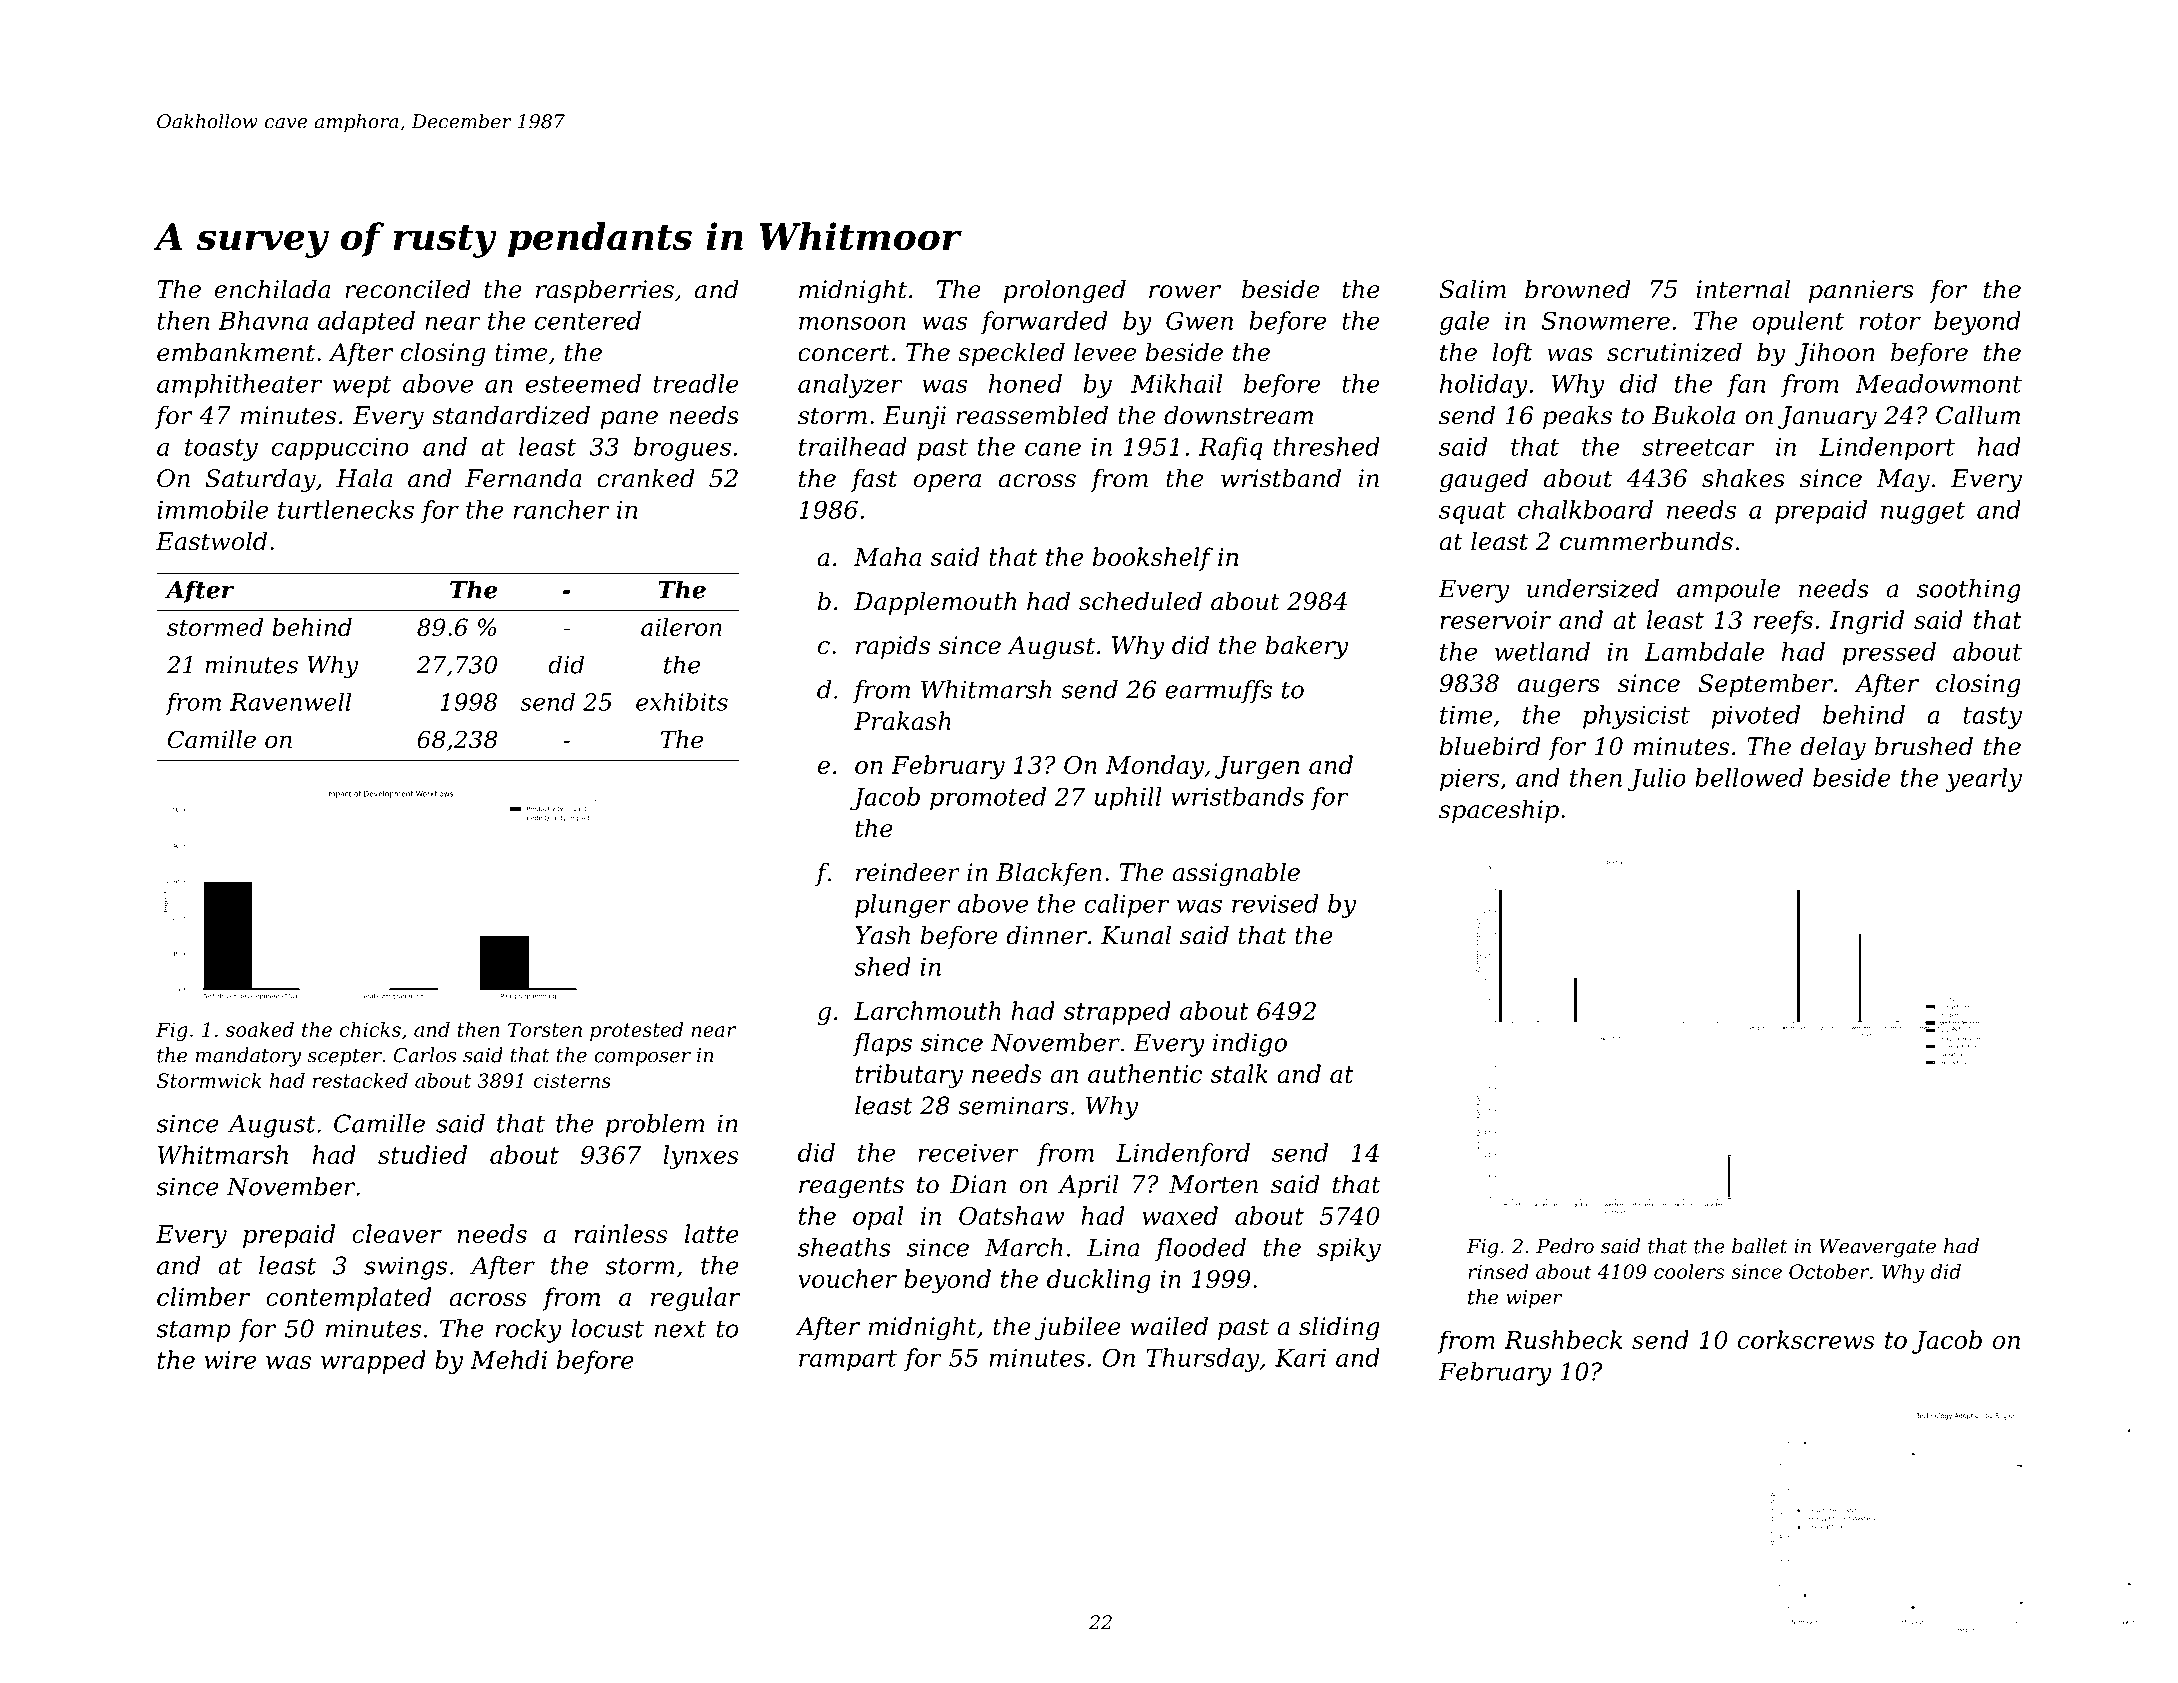 The height and width of the image is (1683, 2178). What do you see at coordinates (988, 798) in the image?
I see `promoted` at bounding box center [988, 798].
